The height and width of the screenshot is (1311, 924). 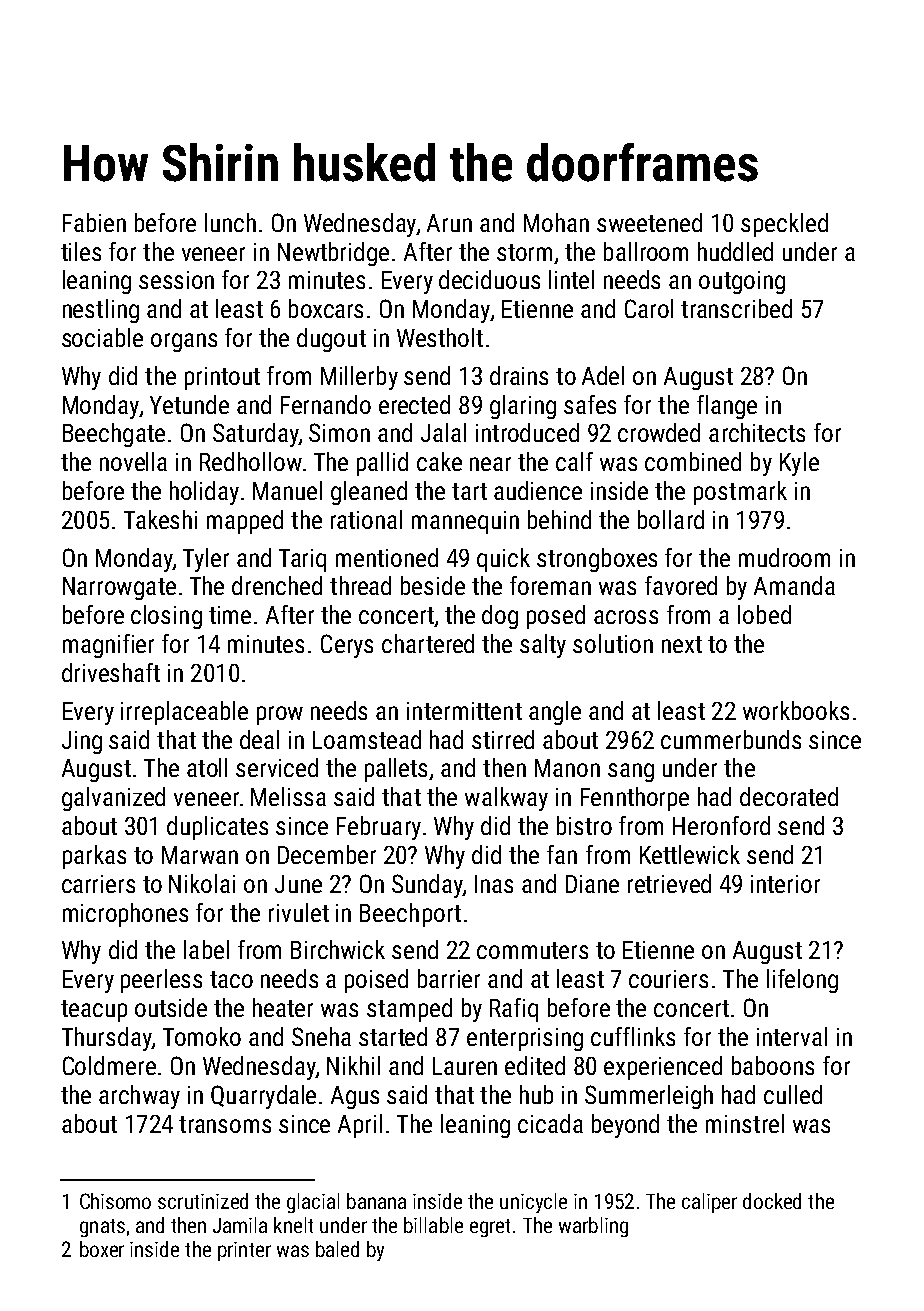 What do you see at coordinates (161, 981) in the screenshot?
I see `peerless` at bounding box center [161, 981].
